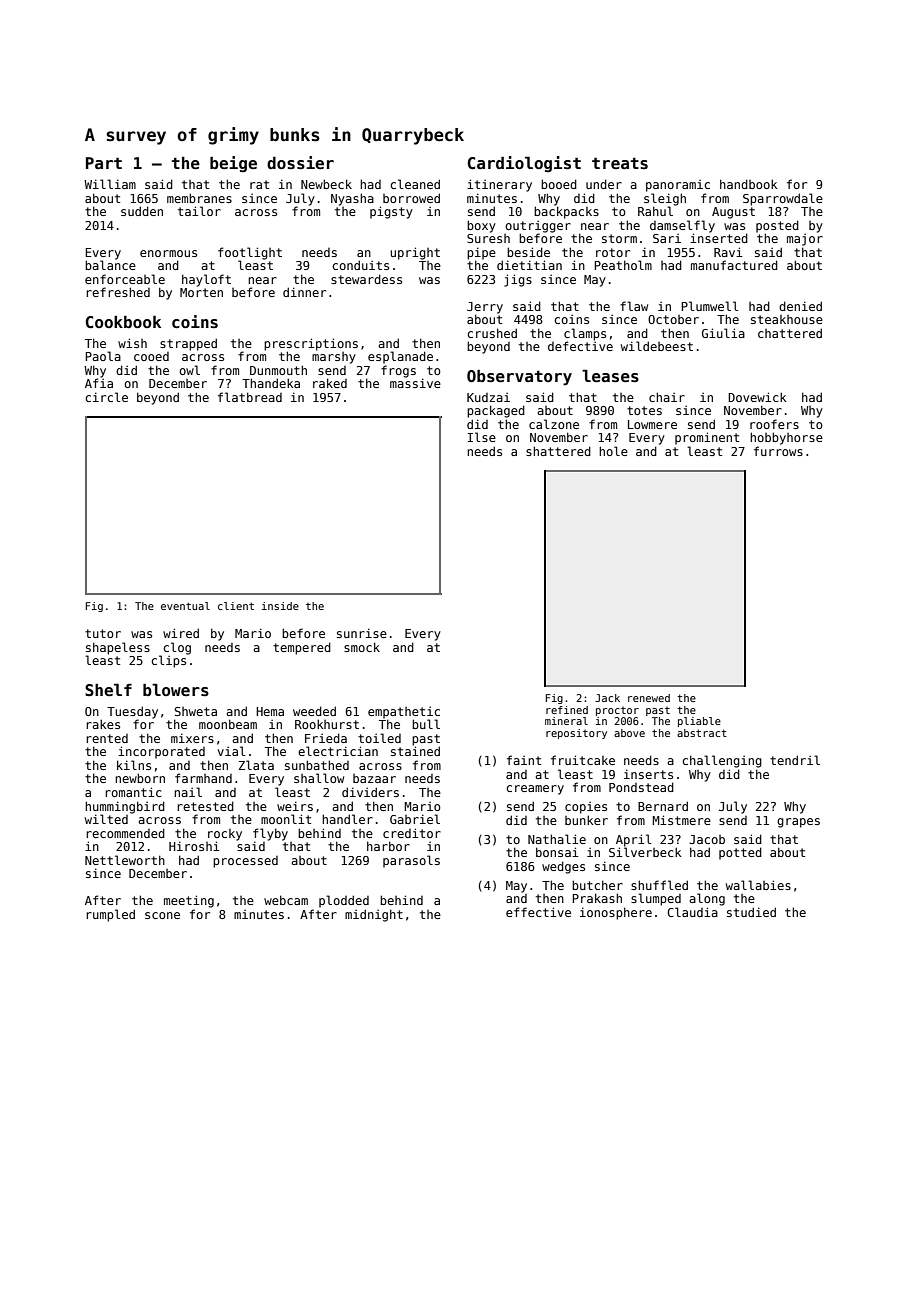 Image resolution: width=908 pixels, height=1316 pixels. Describe the element at coordinates (400, 357) in the image. I see `esplanade` at that location.
